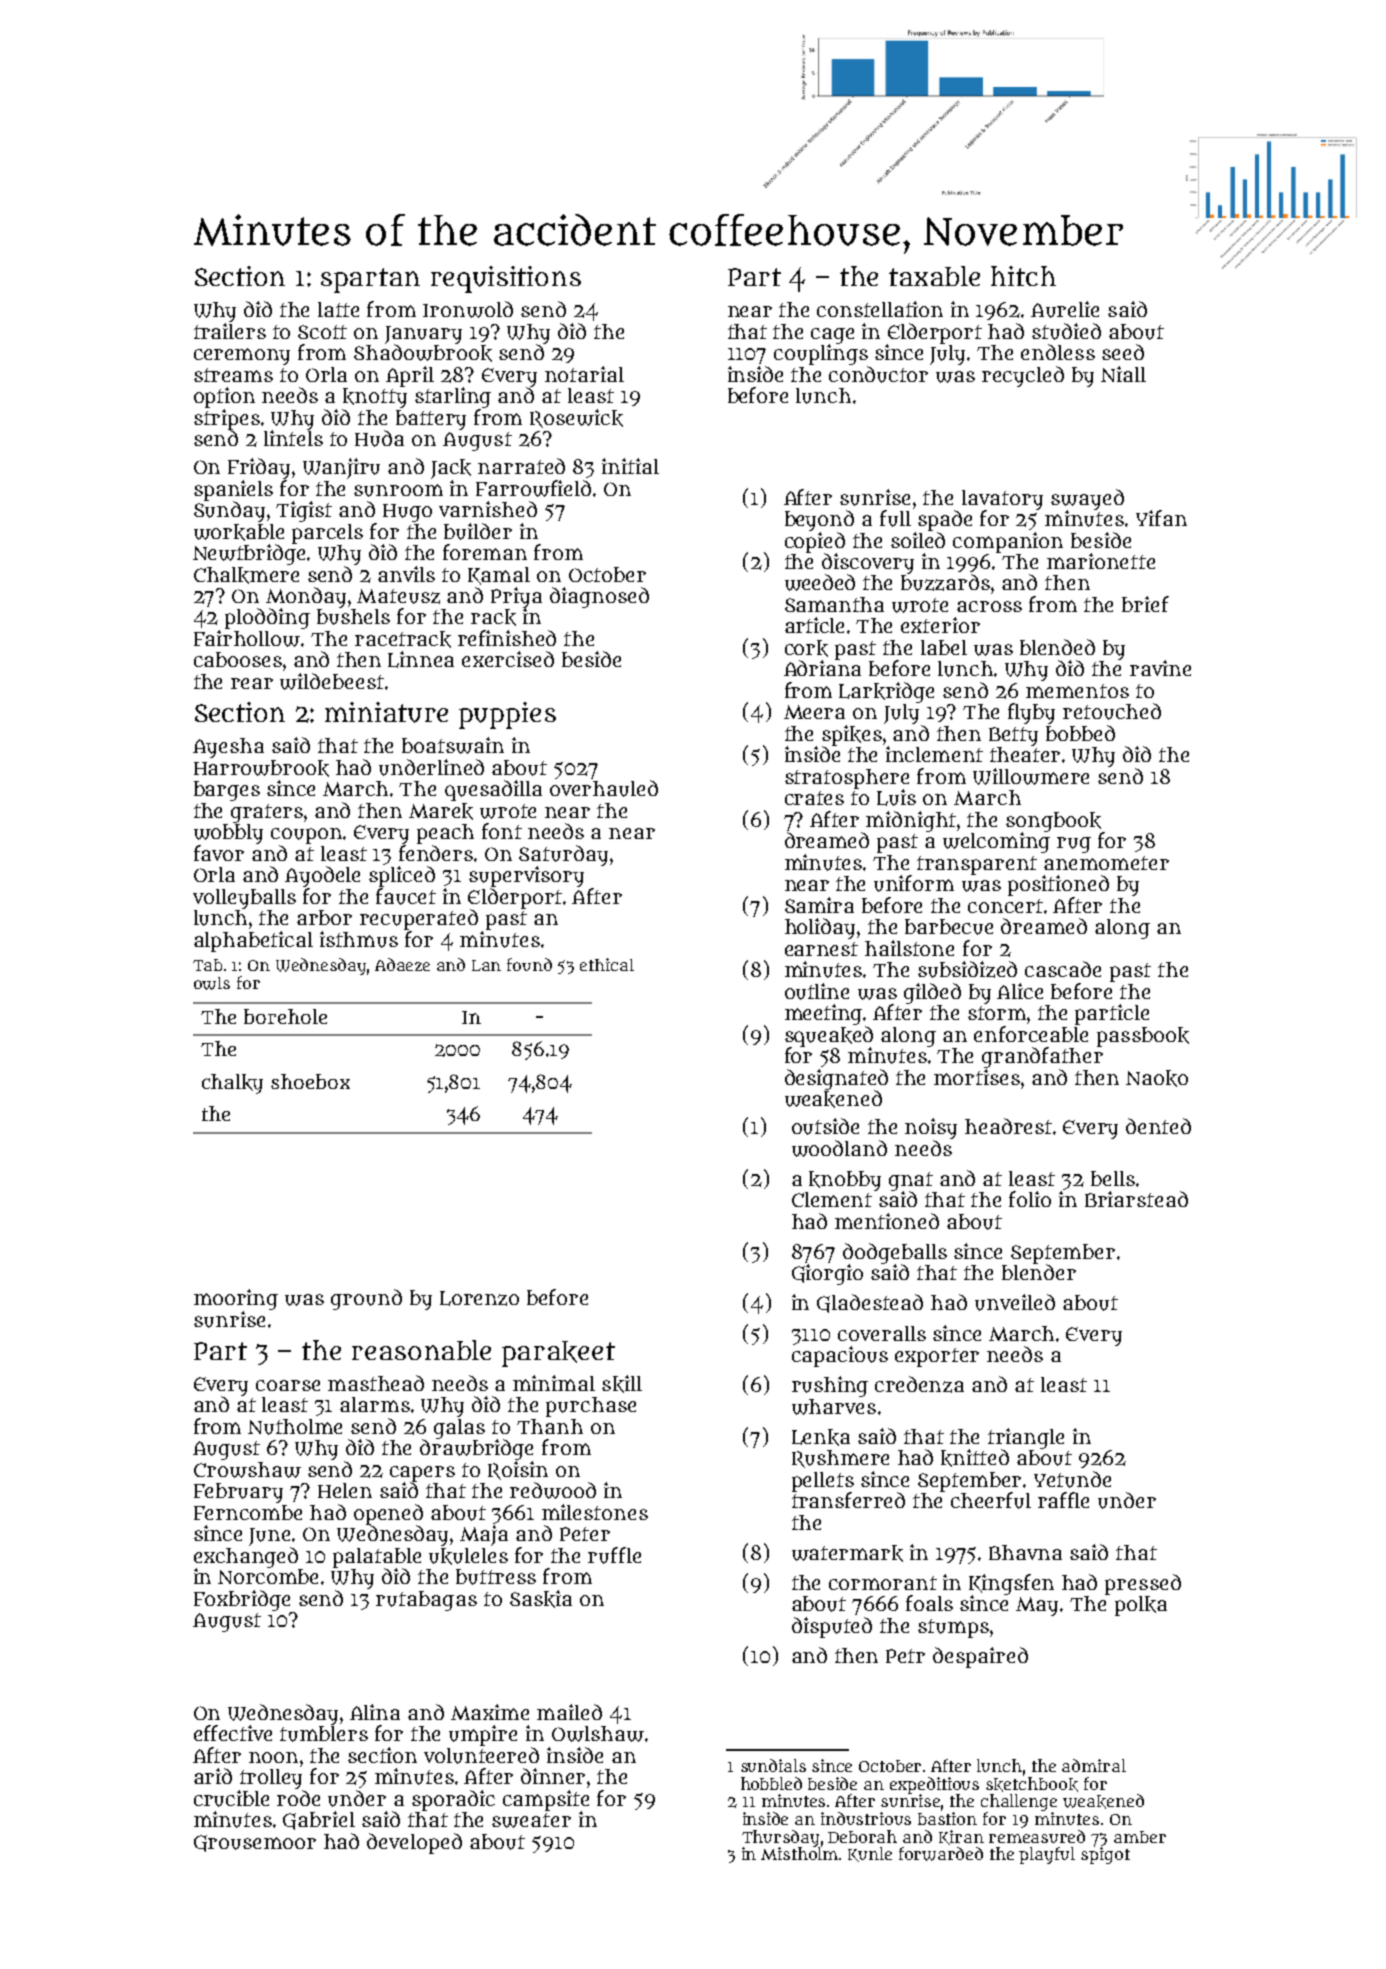 The width and height of the image is (1386, 1969). What do you see at coordinates (977, 865) in the image?
I see `transparent` at bounding box center [977, 865].
